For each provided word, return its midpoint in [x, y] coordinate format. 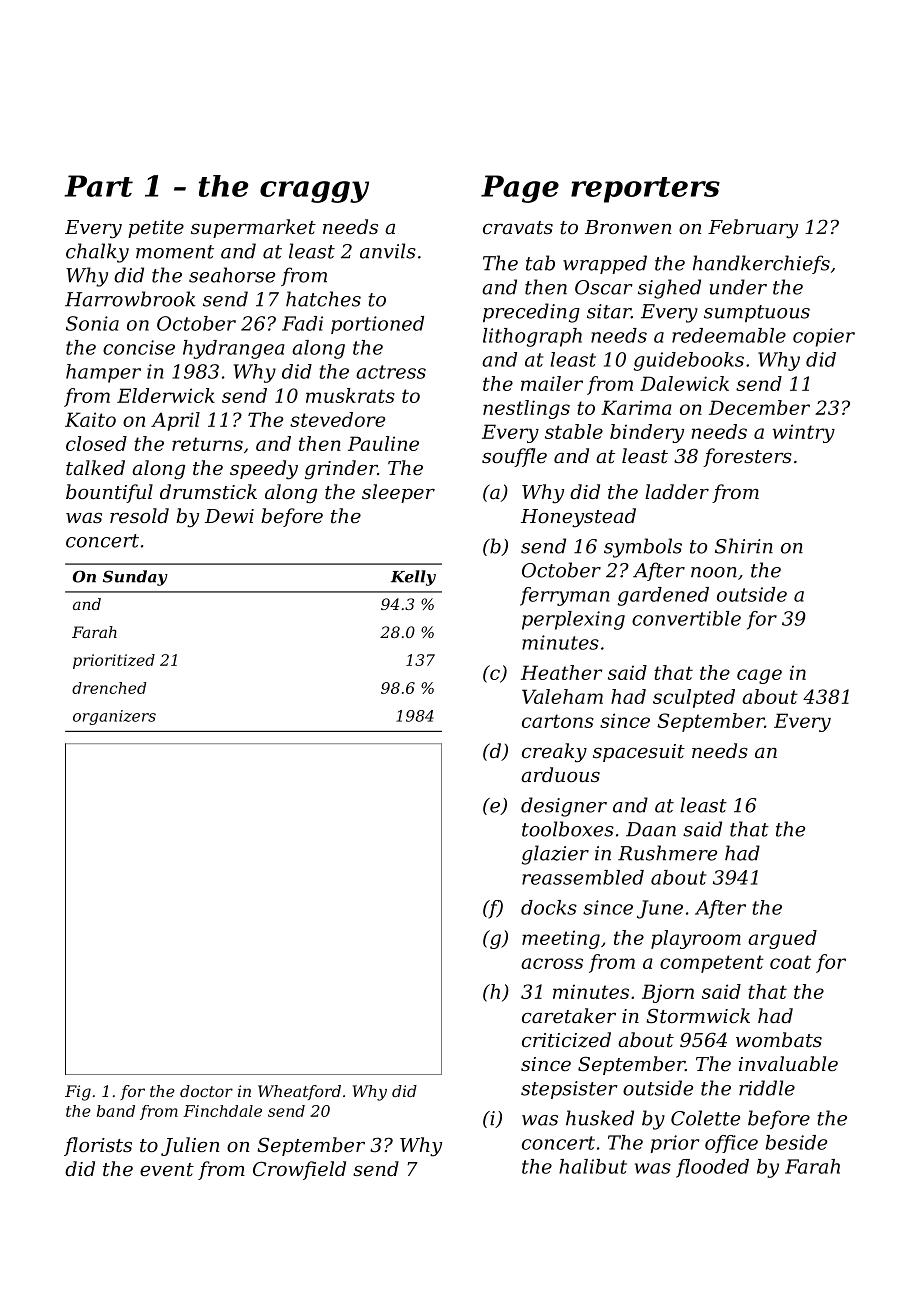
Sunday [135, 578]
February [753, 229]
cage [759, 676]
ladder [677, 491]
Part [99, 186]
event [167, 1169]
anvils [388, 251]
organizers [114, 717]
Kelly [413, 578]
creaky [554, 753]
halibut [593, 1166]
